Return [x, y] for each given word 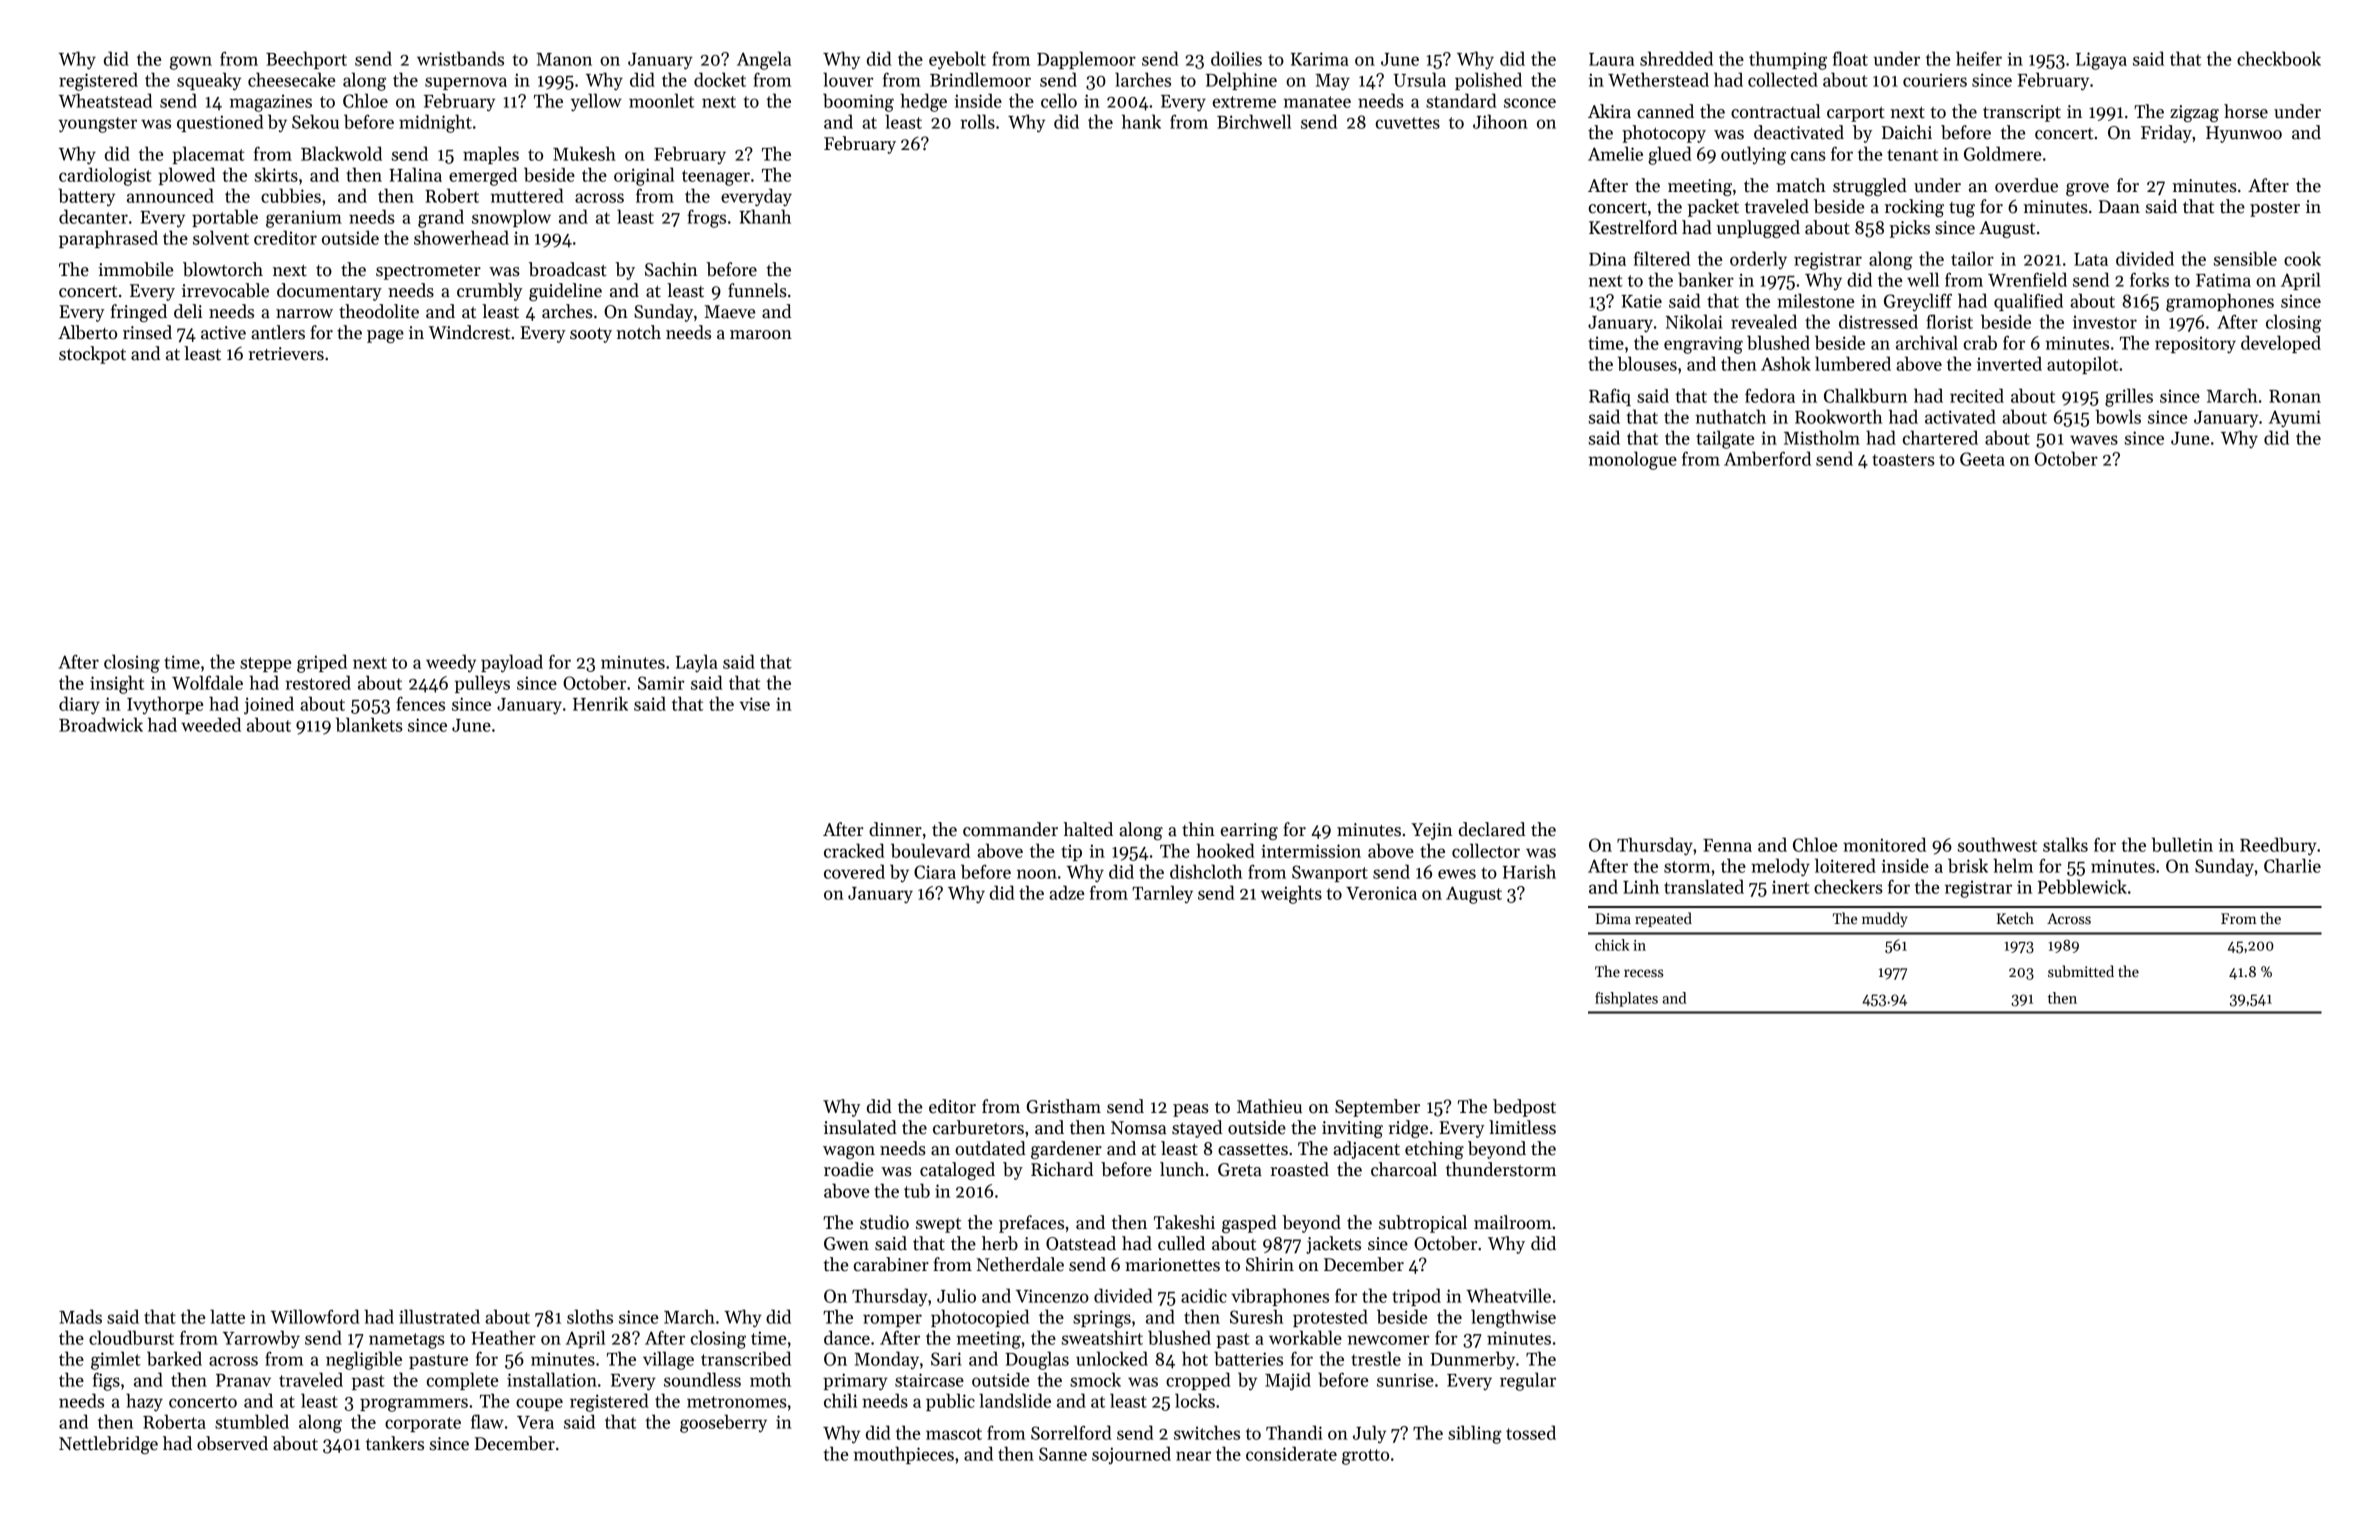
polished [1488, 81]
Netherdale [1020, 1264]
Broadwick [101, 724]
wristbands [460, 58]
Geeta [1982, 459]
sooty [591, 335]
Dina [1607, 259]
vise [754, 704]
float [1850, 58]
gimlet [116, 1360]
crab [1980, 342]
